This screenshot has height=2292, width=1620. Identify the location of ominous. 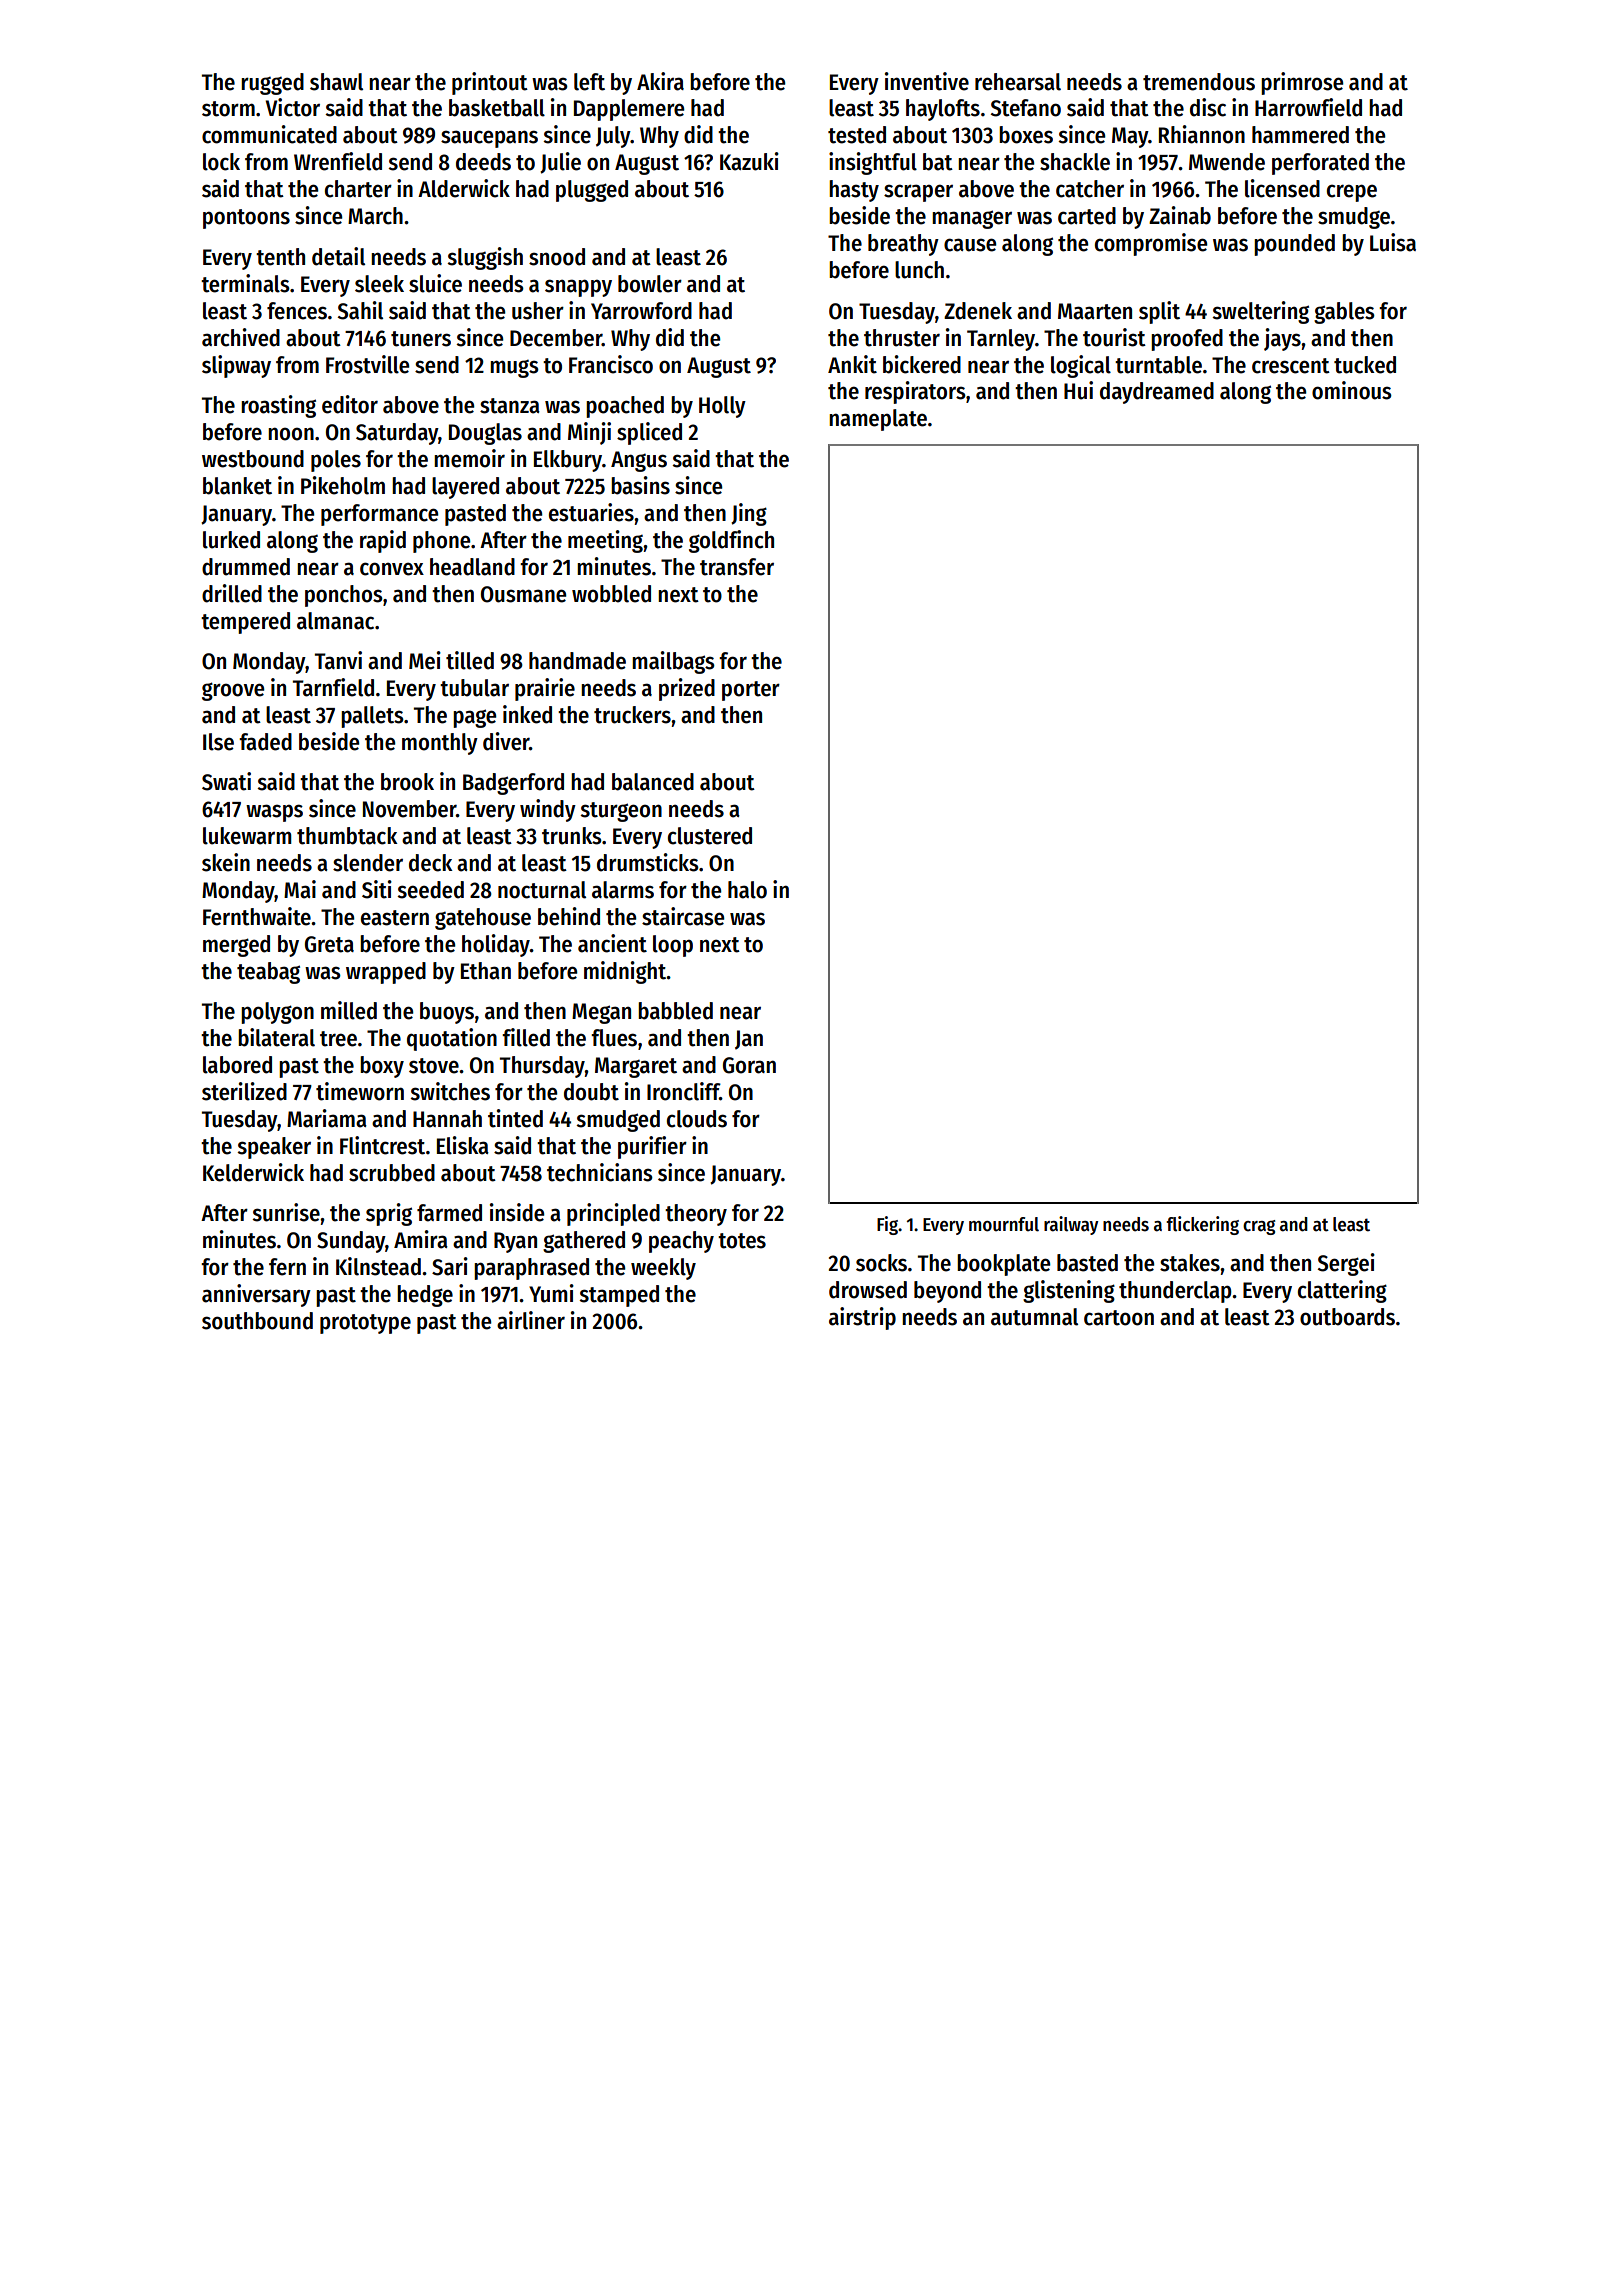
(1352, 390).
